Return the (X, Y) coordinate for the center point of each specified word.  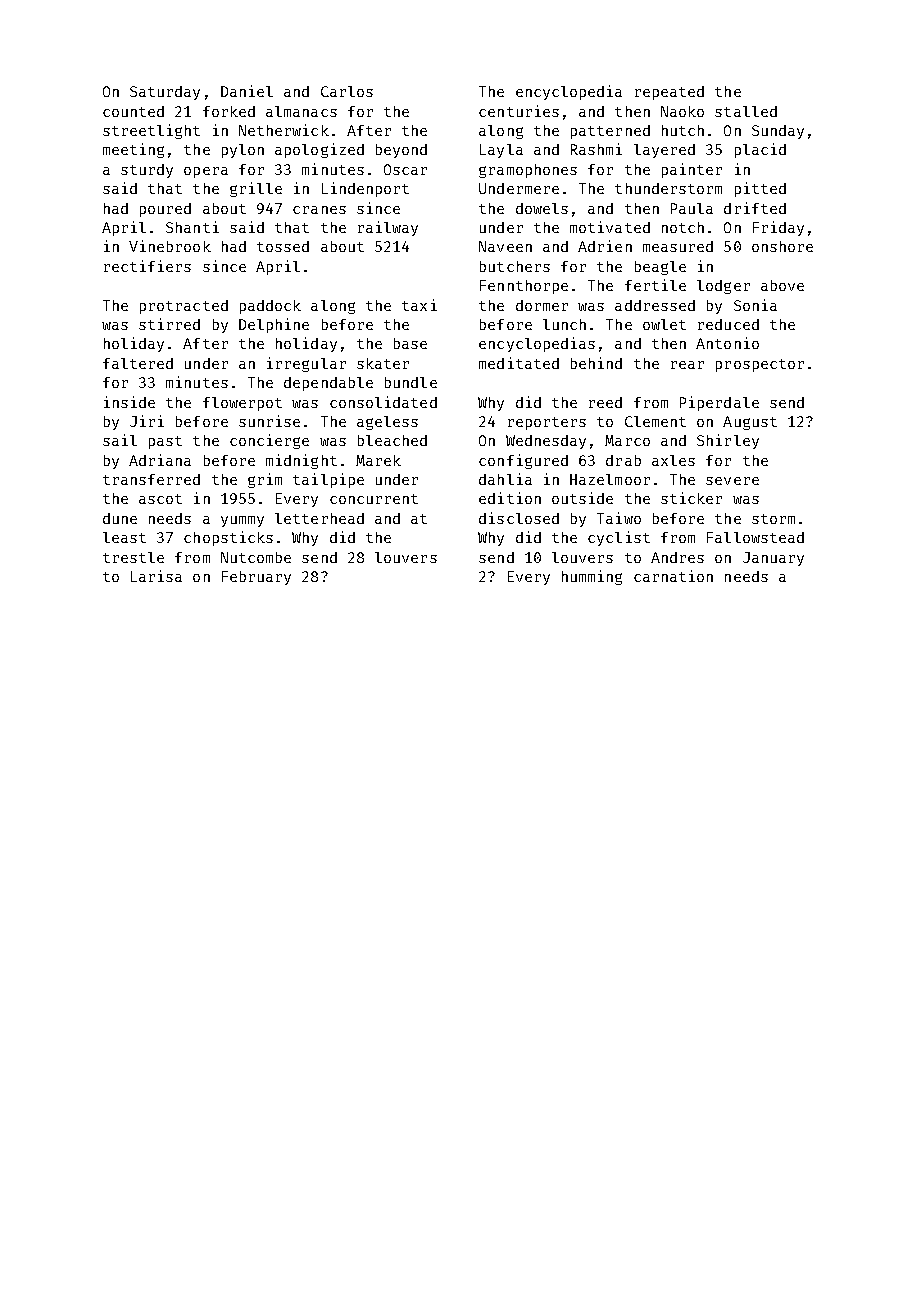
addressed (655, 305)
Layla (501, 151)
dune (120, 518)
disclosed (519, 518)
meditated (519, 363)
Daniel (247, 91)
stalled (746, 111)
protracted (184, 307)
